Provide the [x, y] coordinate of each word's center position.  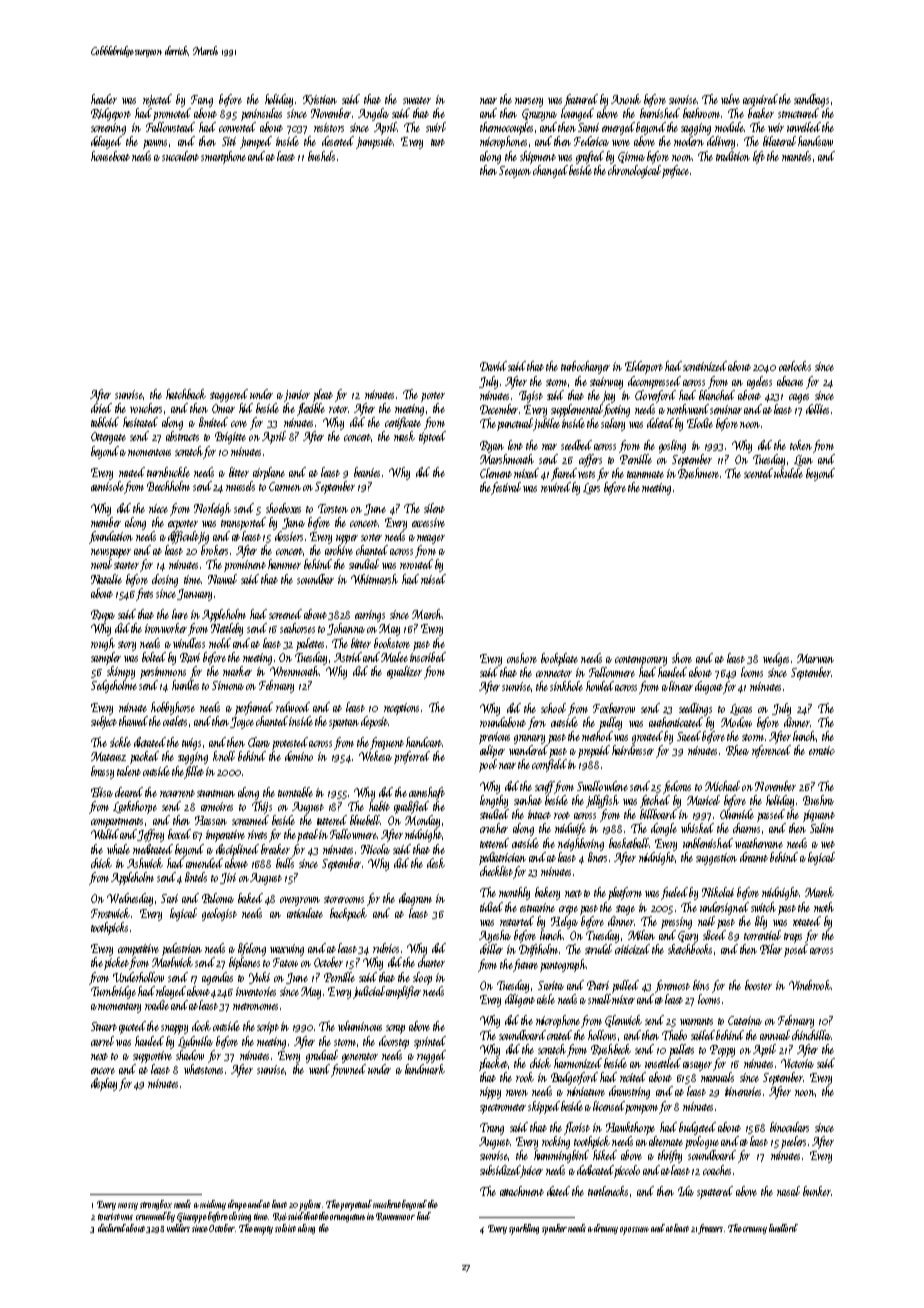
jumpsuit [374, 143]
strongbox [156, 1205]
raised [433, 579]
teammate [645, 474]
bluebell [365, 820]
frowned [348, 1070]
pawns [155, 144]
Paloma [218, 898]
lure [180, 614]
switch [763, 907]
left [759, 157]
